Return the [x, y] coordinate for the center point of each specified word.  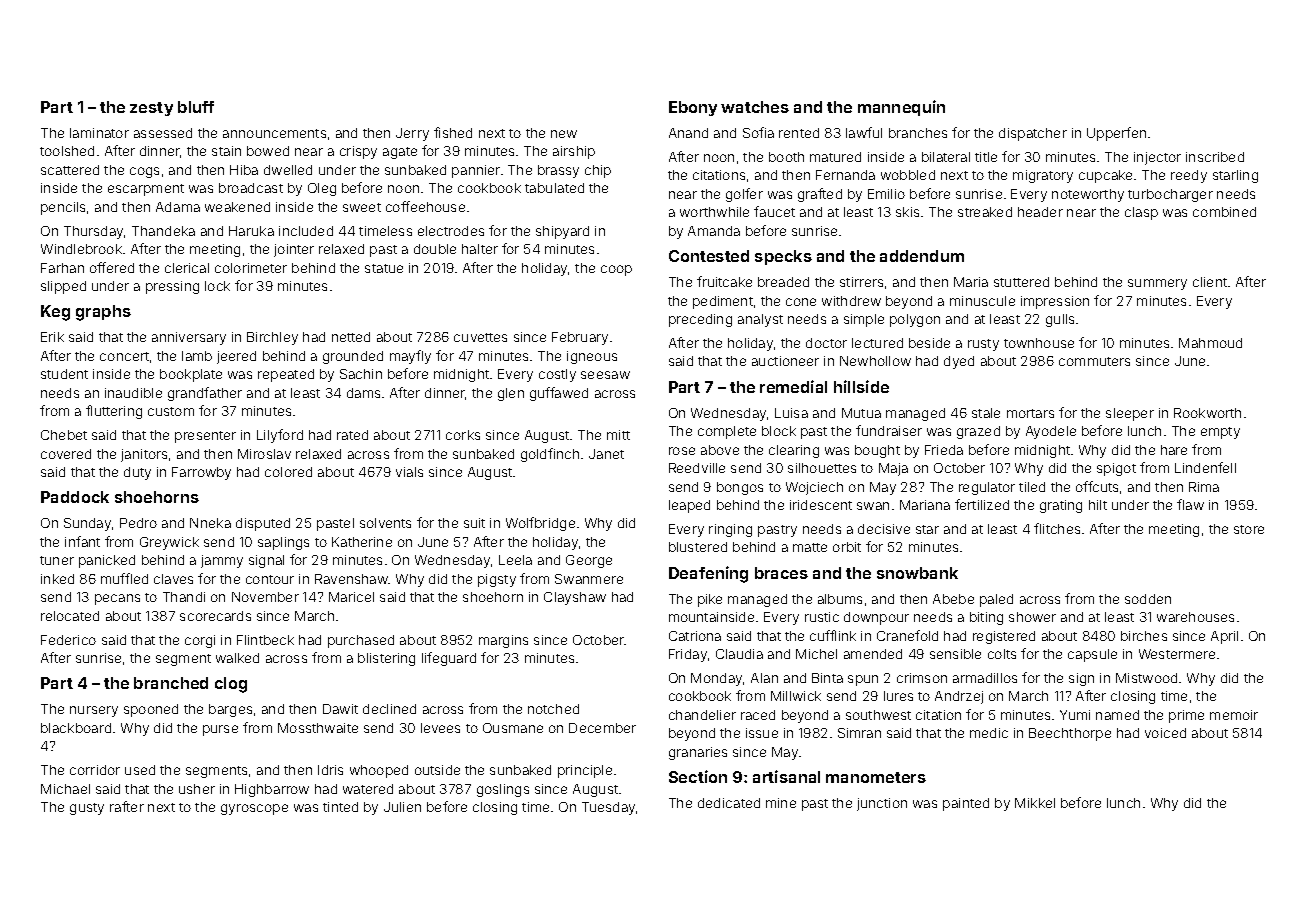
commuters [1094, 361]
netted [351, 337]
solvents [385, 523]
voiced [1165, 733]
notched [553, 709]
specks [783, 257]
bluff [196, 107]
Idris [330, 770]
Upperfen [1116, 134]
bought [877, 451]
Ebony [693, 108]
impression [1055, 302]
